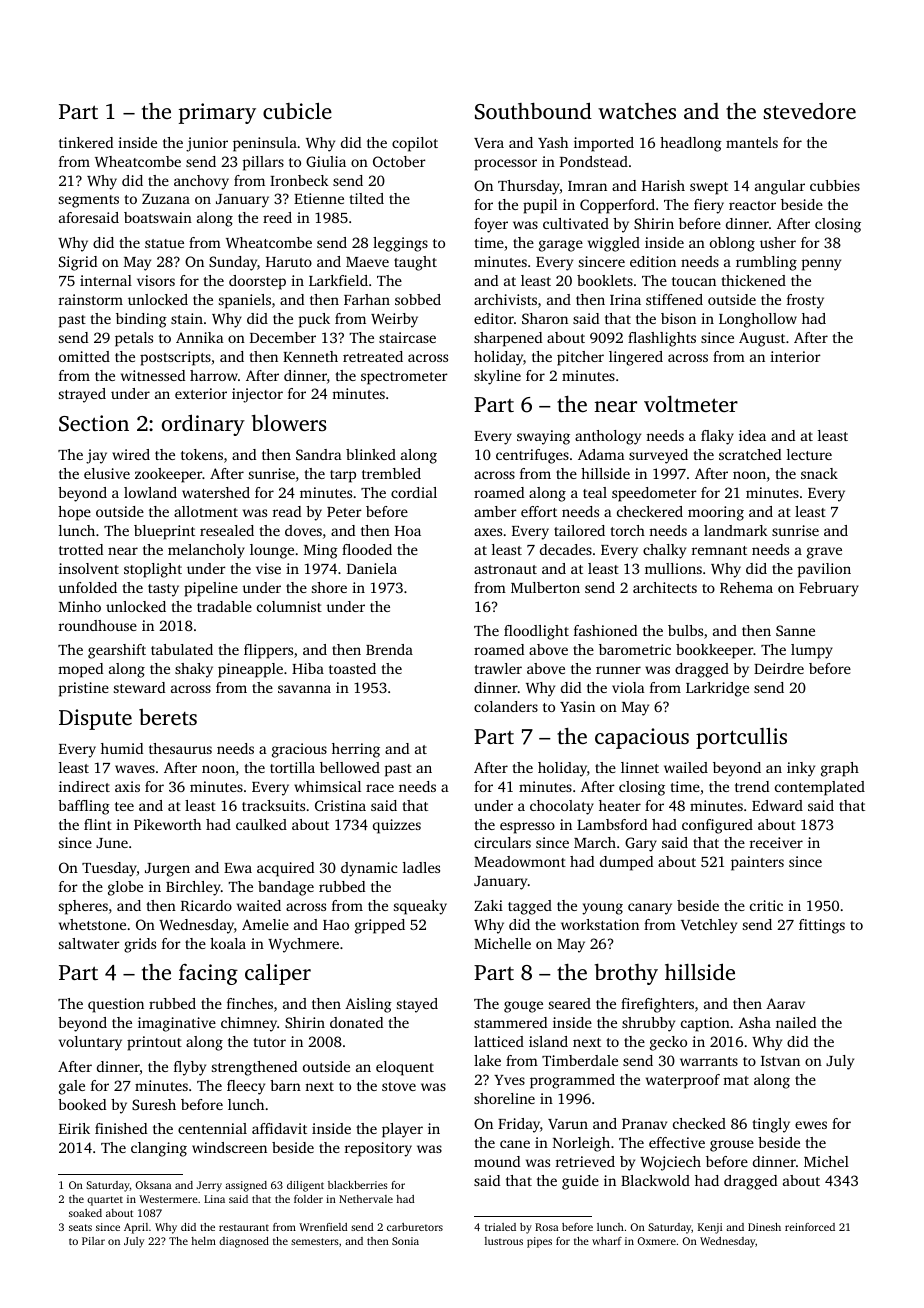  I want to click on seats, so click(80, 1227).
